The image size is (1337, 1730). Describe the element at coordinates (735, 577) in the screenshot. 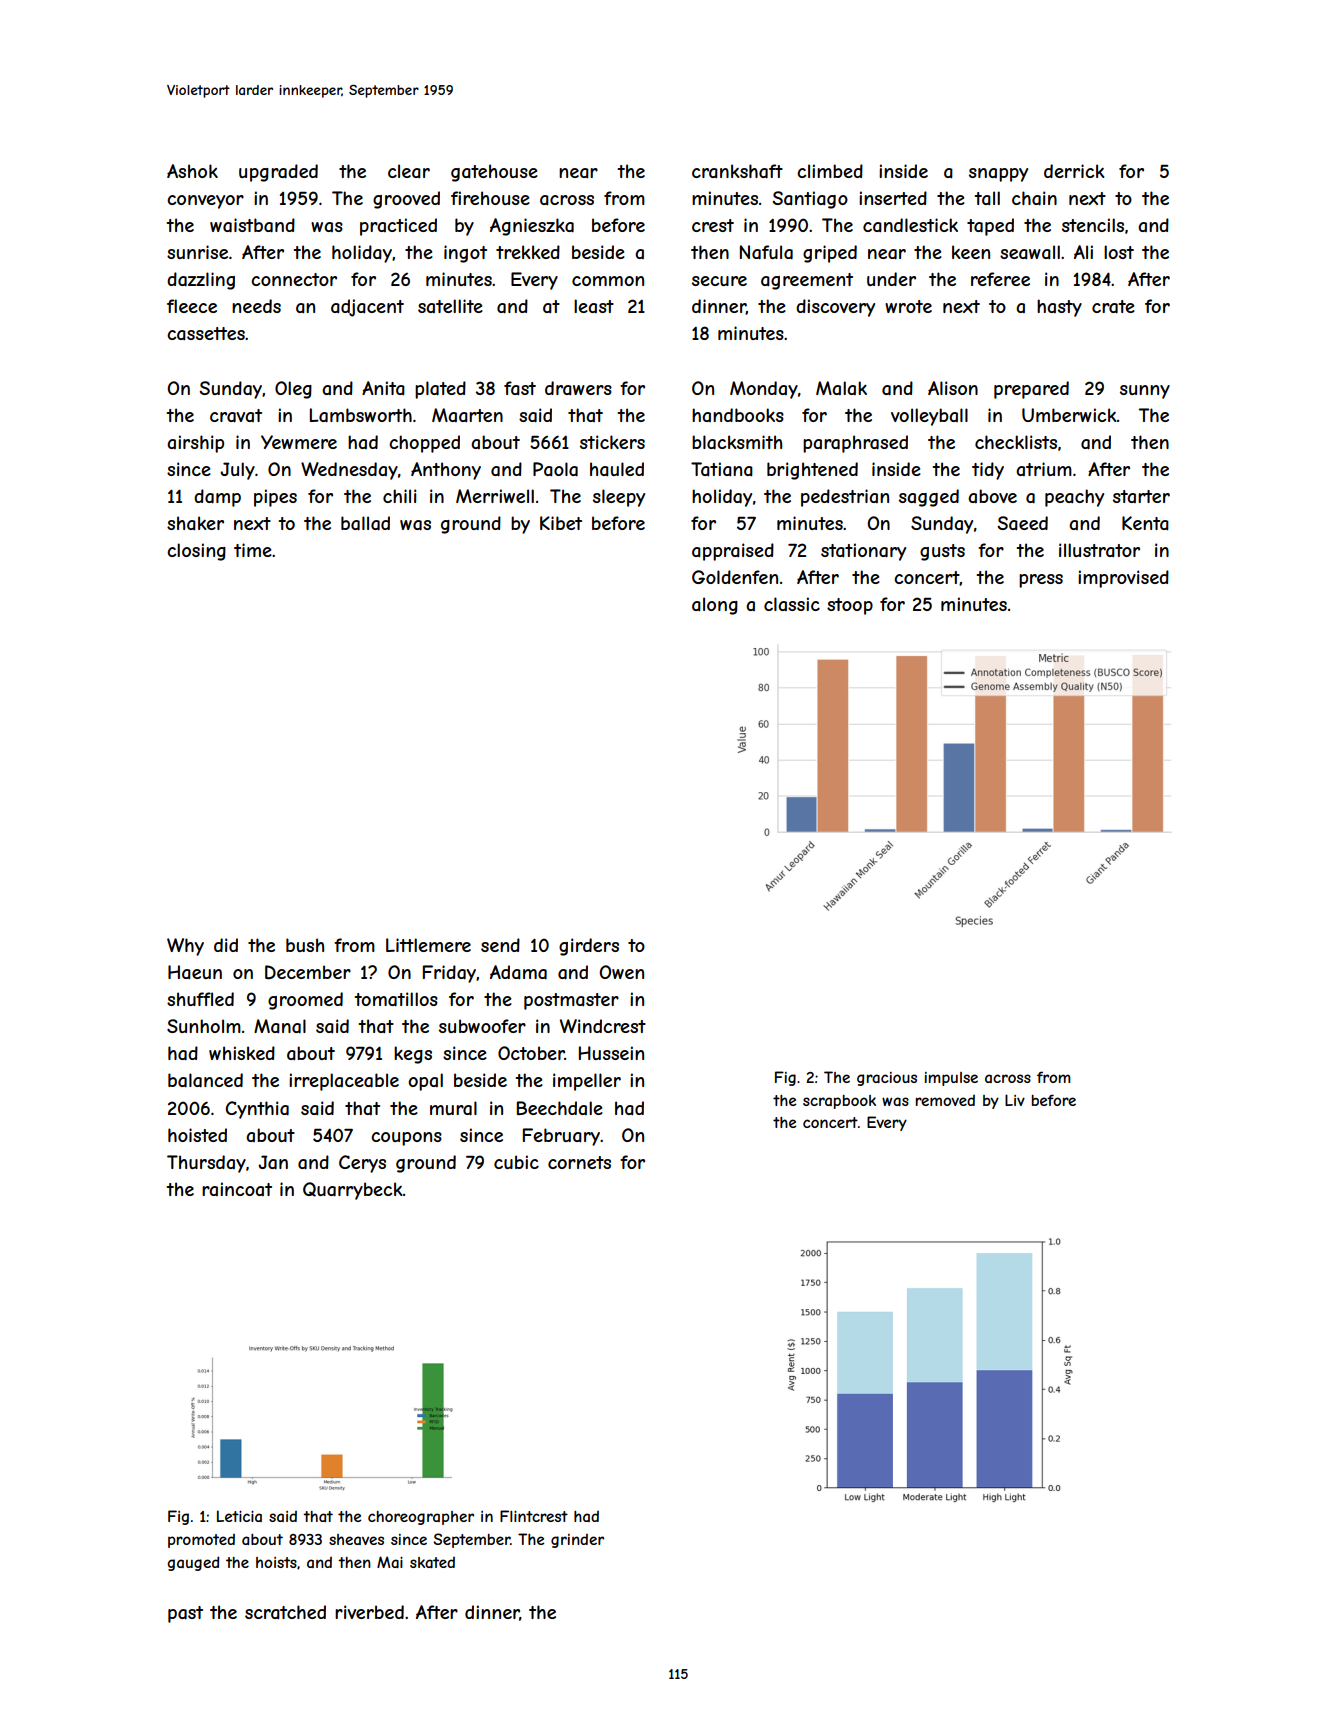

I see `Goldenfen` at that location.
